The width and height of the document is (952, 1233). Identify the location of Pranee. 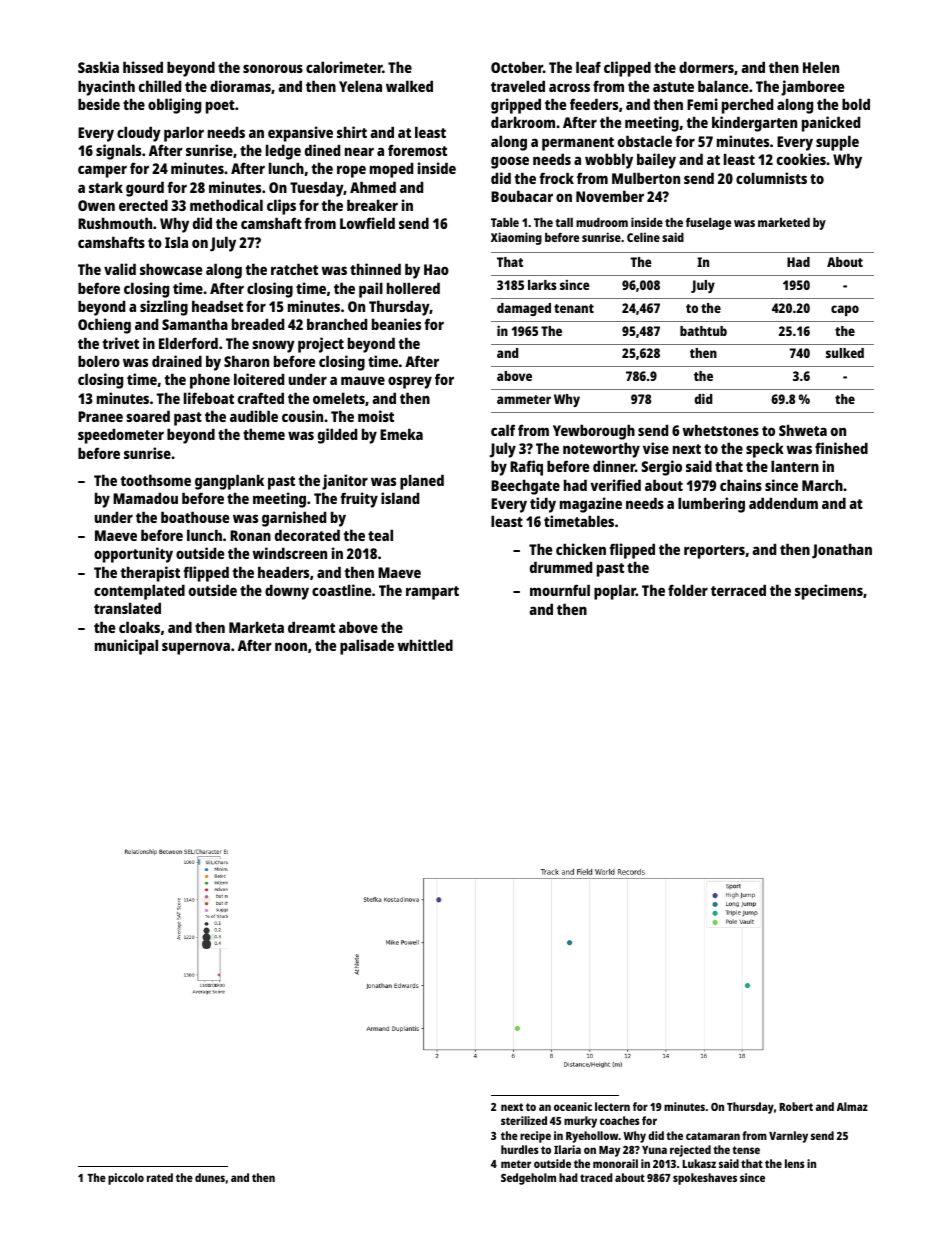
(100, 416).
